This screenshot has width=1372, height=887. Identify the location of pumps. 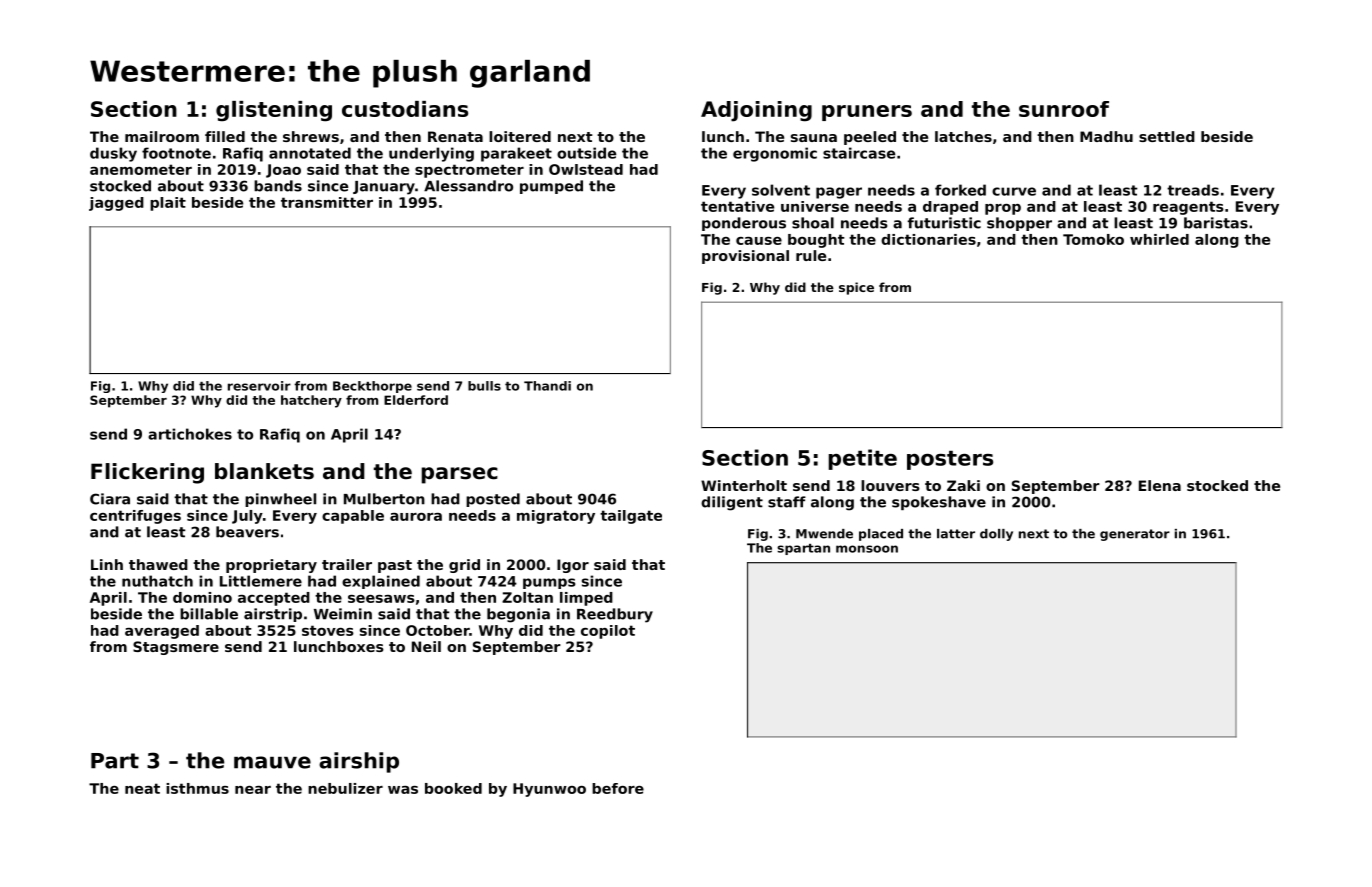
(549, 583).
